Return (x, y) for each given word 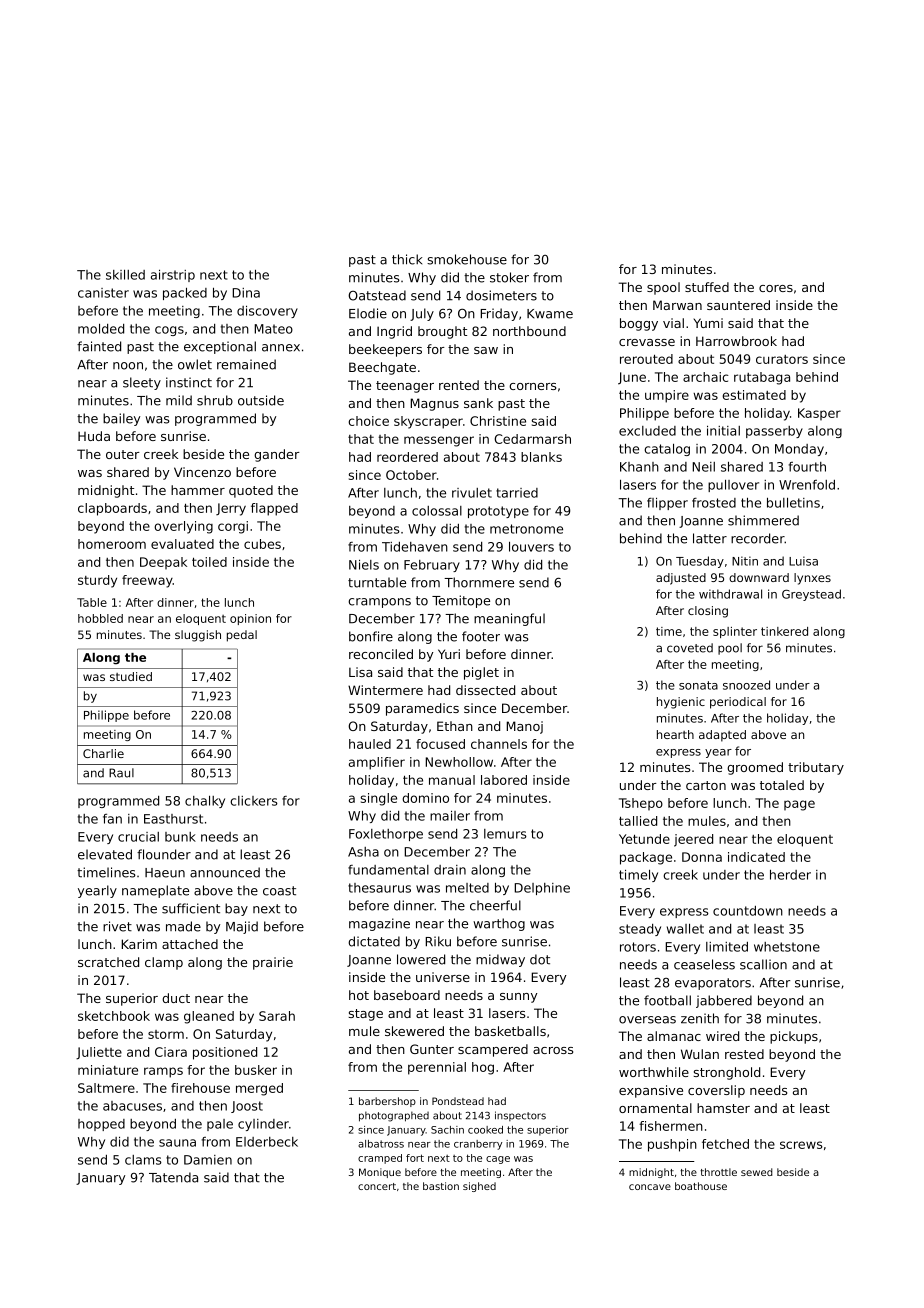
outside (261, 400)
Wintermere (385, 690)
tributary (816, 768)
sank (478, 403)
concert (377, 1186)
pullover (733, 486)
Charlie (103, 753)
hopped (101, 1125)
